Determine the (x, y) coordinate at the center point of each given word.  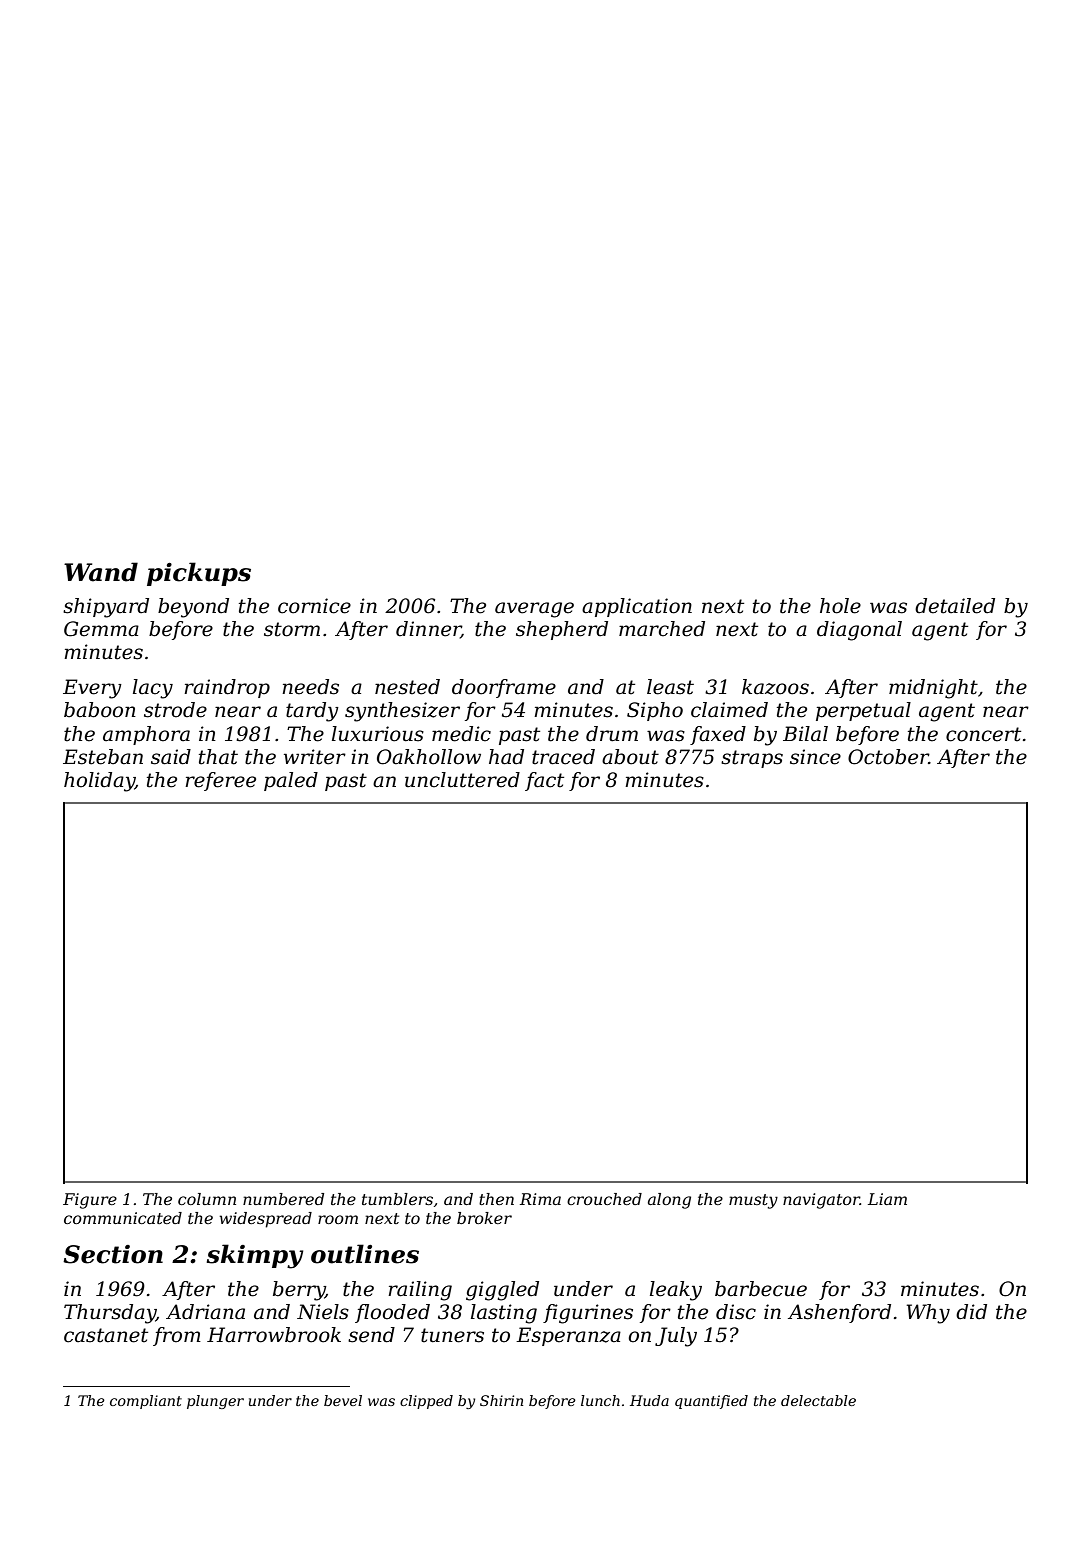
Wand (101, 572)
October (888, 757)
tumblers (397, 1199)
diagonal (859, 631)
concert (983, 734)
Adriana (205, 1312)
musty (753, 1201)
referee (220, 781)
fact (544, 781)
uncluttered (462, 780)
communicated (123, 1218)
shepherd (562, 630)
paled (291, 781)
